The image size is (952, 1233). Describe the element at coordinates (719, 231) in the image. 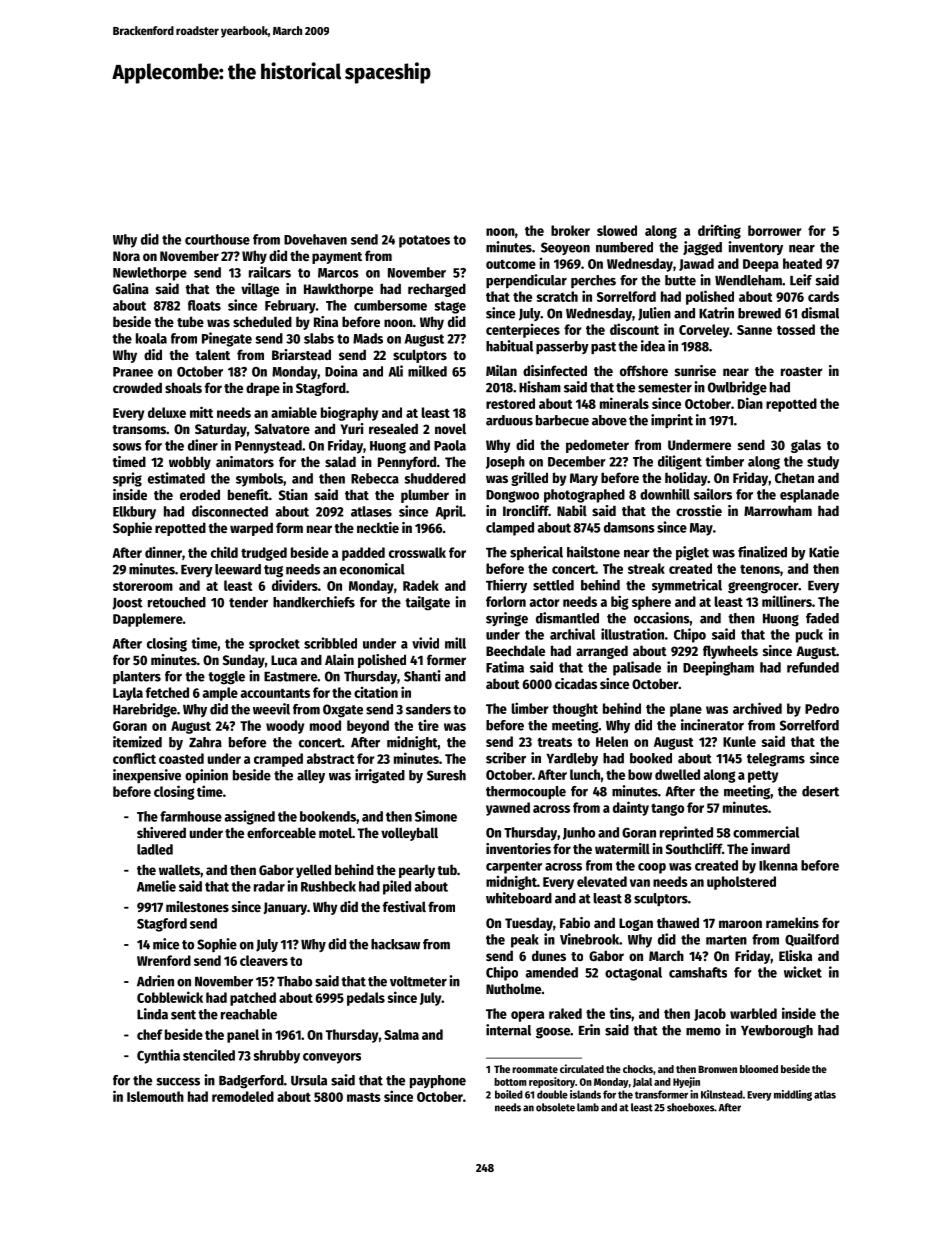

I see `drifting` at that location.
